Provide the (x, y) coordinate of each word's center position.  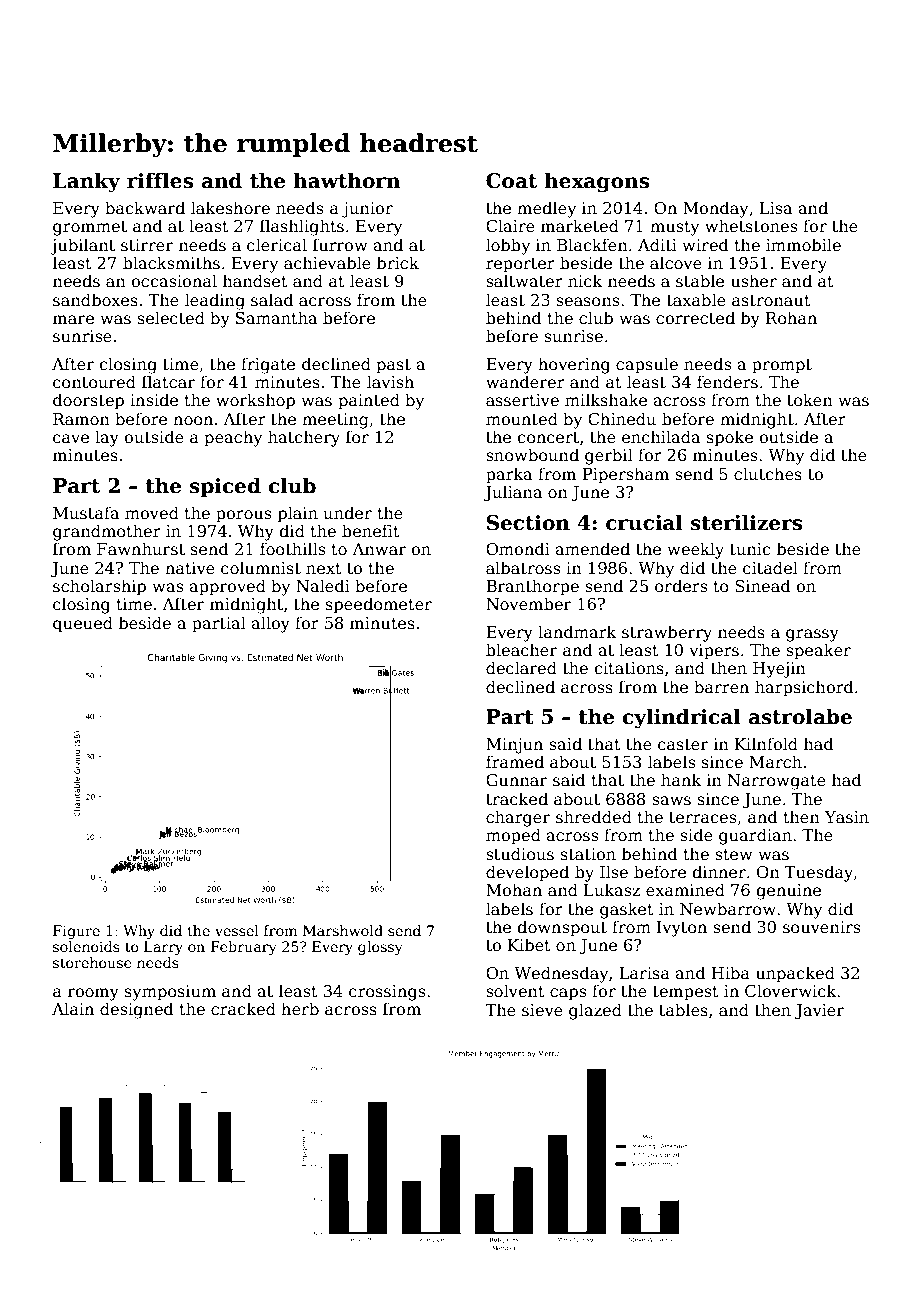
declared (521, 668)
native (190, 568)
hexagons (596, 182)
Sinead (762, 586)
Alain (73, 1008)
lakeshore (230, 208)
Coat (511, 181)
